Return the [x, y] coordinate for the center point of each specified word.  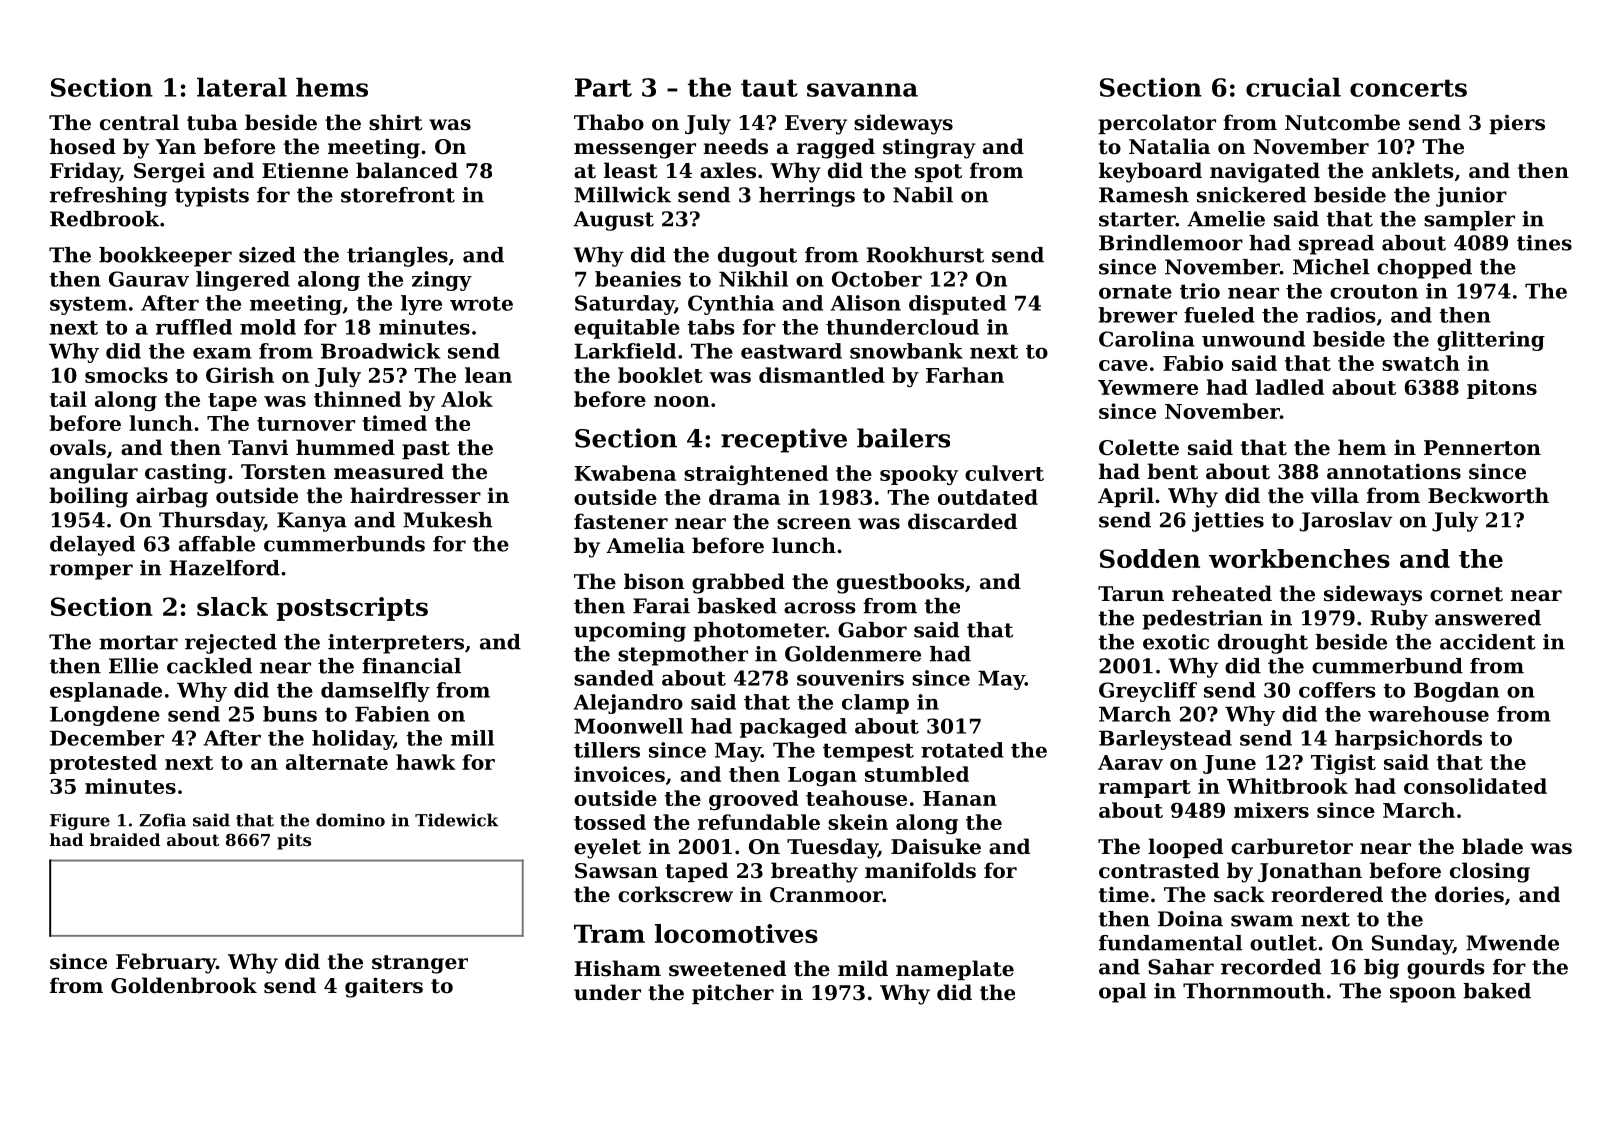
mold [268, 327]
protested [103, 764]
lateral [242, 87]
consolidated [1475, 786]
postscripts [352, 609]
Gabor [872, 630]
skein [858, 822]
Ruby [1399, 620]
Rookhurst [925, 255]
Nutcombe [1342, 122]
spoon [1423, 995]
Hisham [617, 968]
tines [1544, 243]
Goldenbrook [184, 985]
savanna [862, 90]
